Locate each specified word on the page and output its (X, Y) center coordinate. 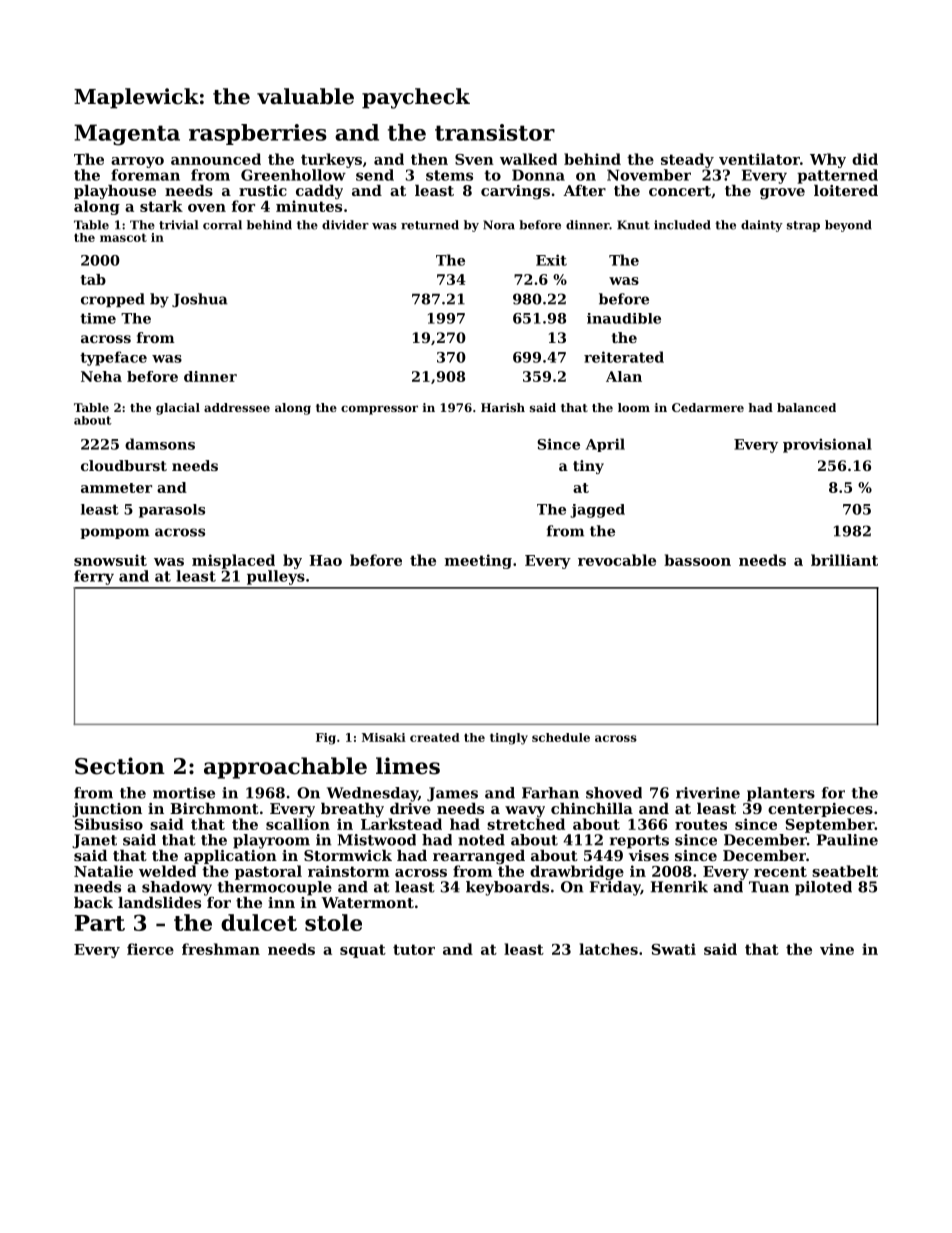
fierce (150, 949)
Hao (325, 560)
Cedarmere (708, 407)
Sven (474, 159)
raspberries (258, 134)
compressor (379, 410)
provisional (827, 445)
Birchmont (214, 808)
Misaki (384, 737)
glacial (178, 409)
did (865, 159)
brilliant (844, 560)
